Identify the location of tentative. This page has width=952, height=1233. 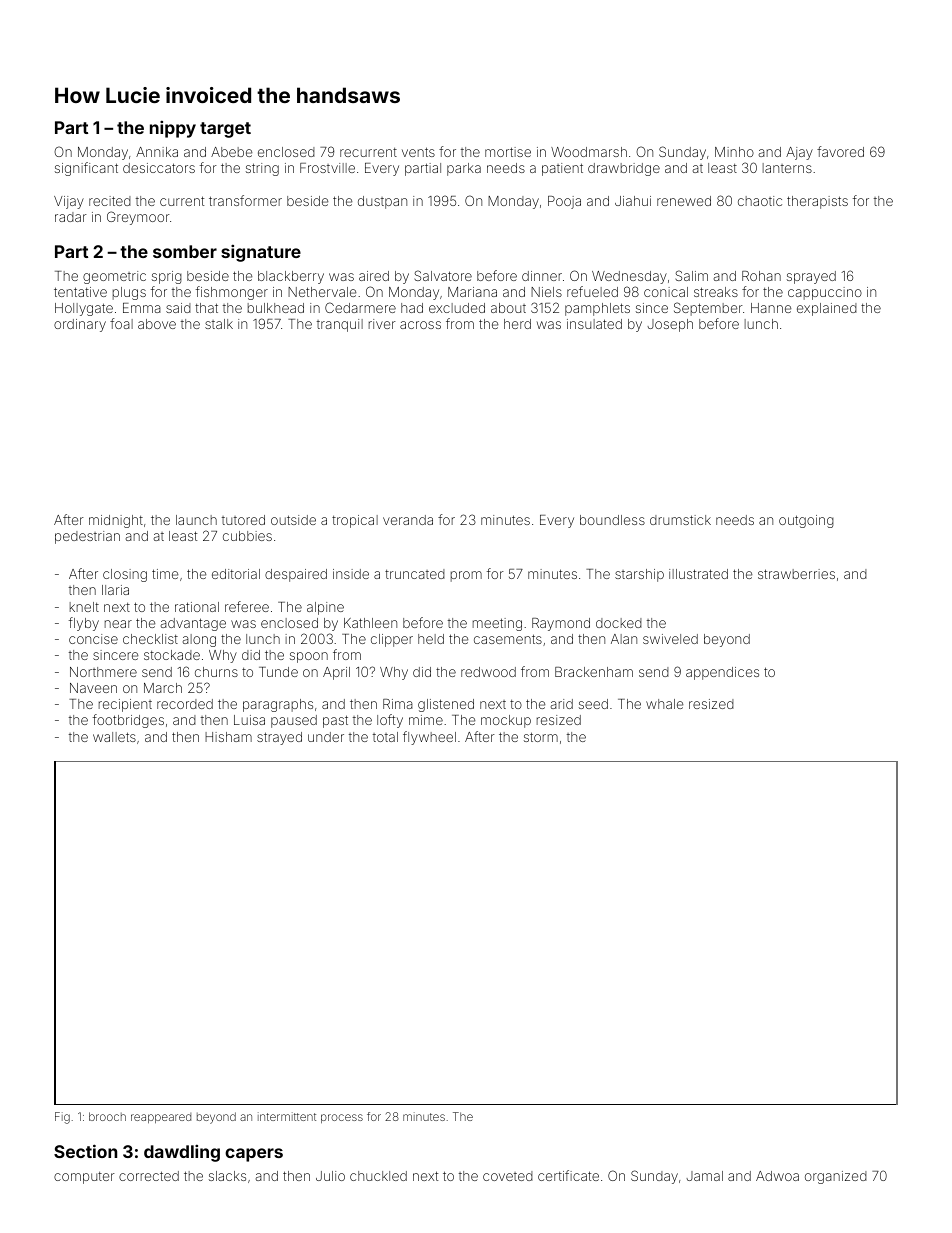
(80, 292).
